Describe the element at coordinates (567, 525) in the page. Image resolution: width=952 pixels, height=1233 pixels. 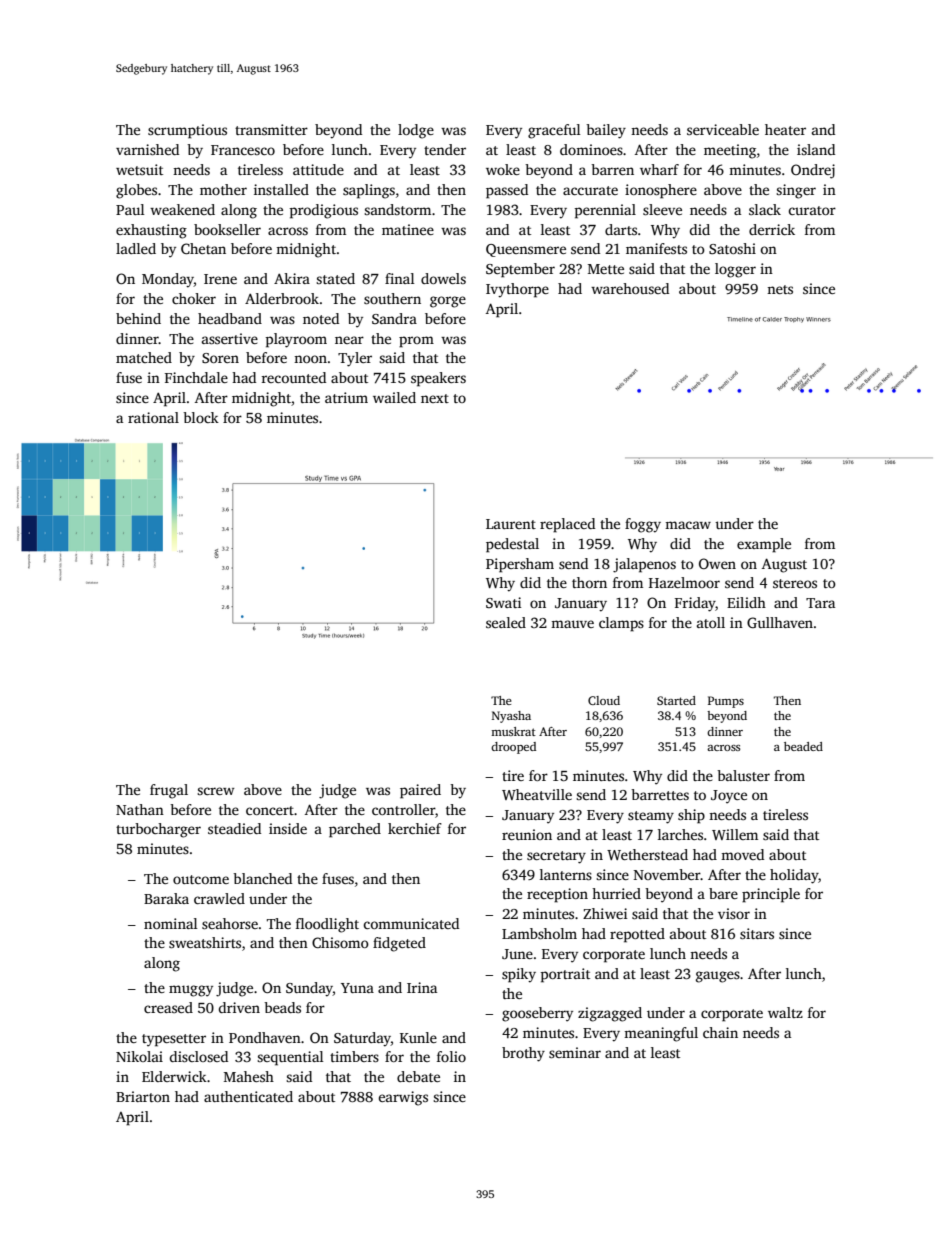
I see `replaced` at that location.
